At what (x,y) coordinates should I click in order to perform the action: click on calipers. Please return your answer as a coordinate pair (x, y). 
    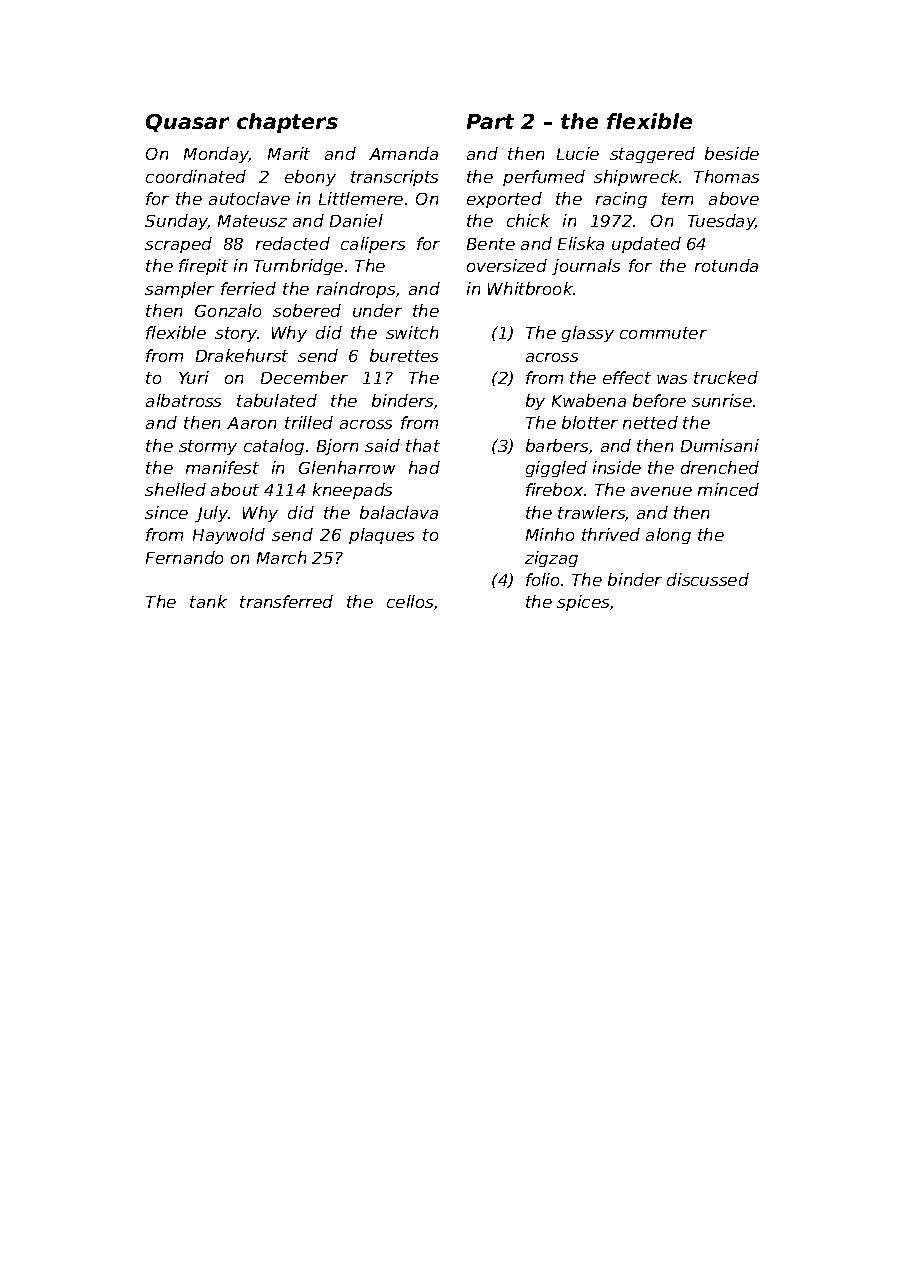
    Looking at the image, I should click on (373, 245).
